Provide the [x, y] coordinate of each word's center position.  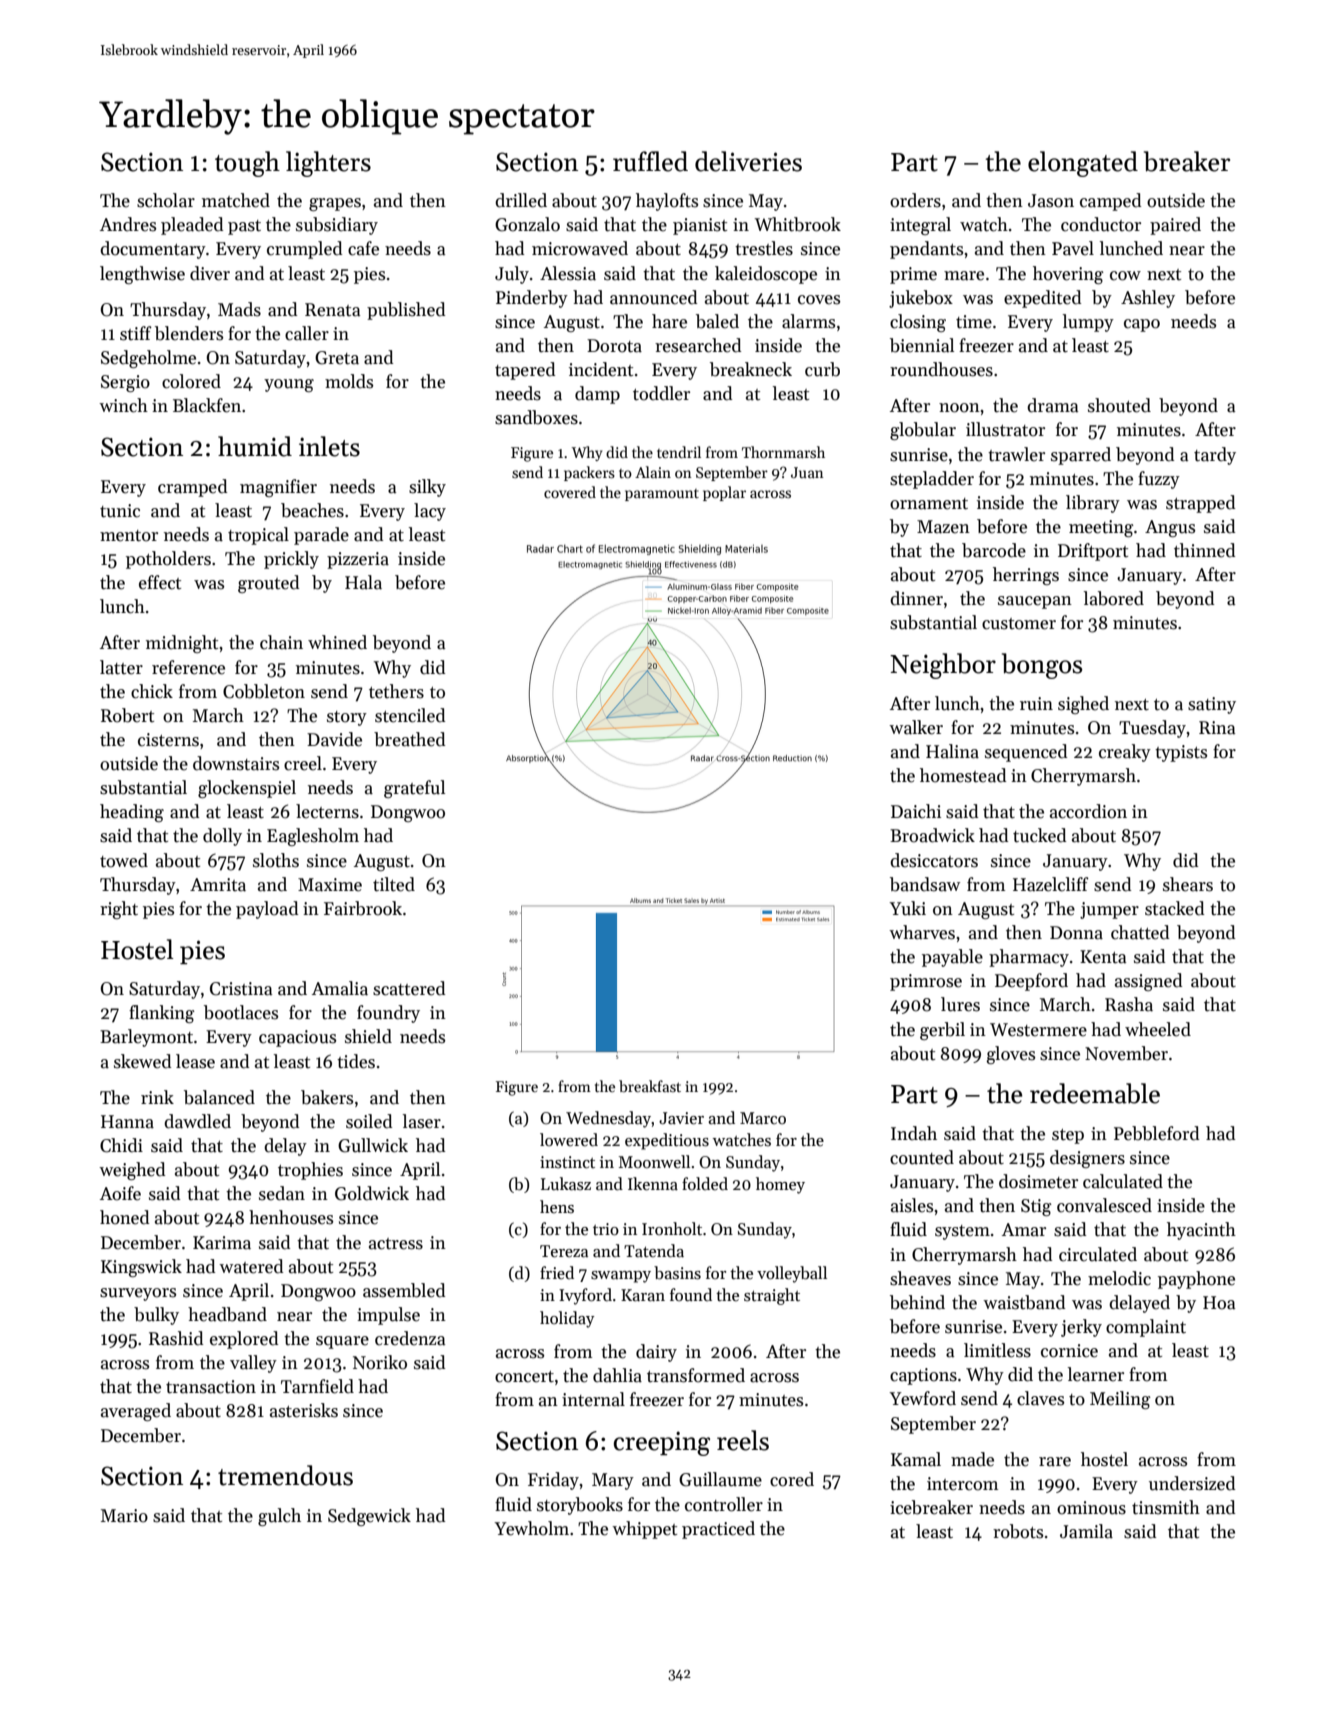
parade [321, 536]
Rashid [176, 1338]
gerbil [942, 1031]
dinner [916, 598]
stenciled [410, 715]
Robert [127, 715]
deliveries [748, 161]
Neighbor [943, 666]
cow [1125, 276]
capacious [297, 1038]
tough [247, 164]
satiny [1212, 705]
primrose [926, 982]
